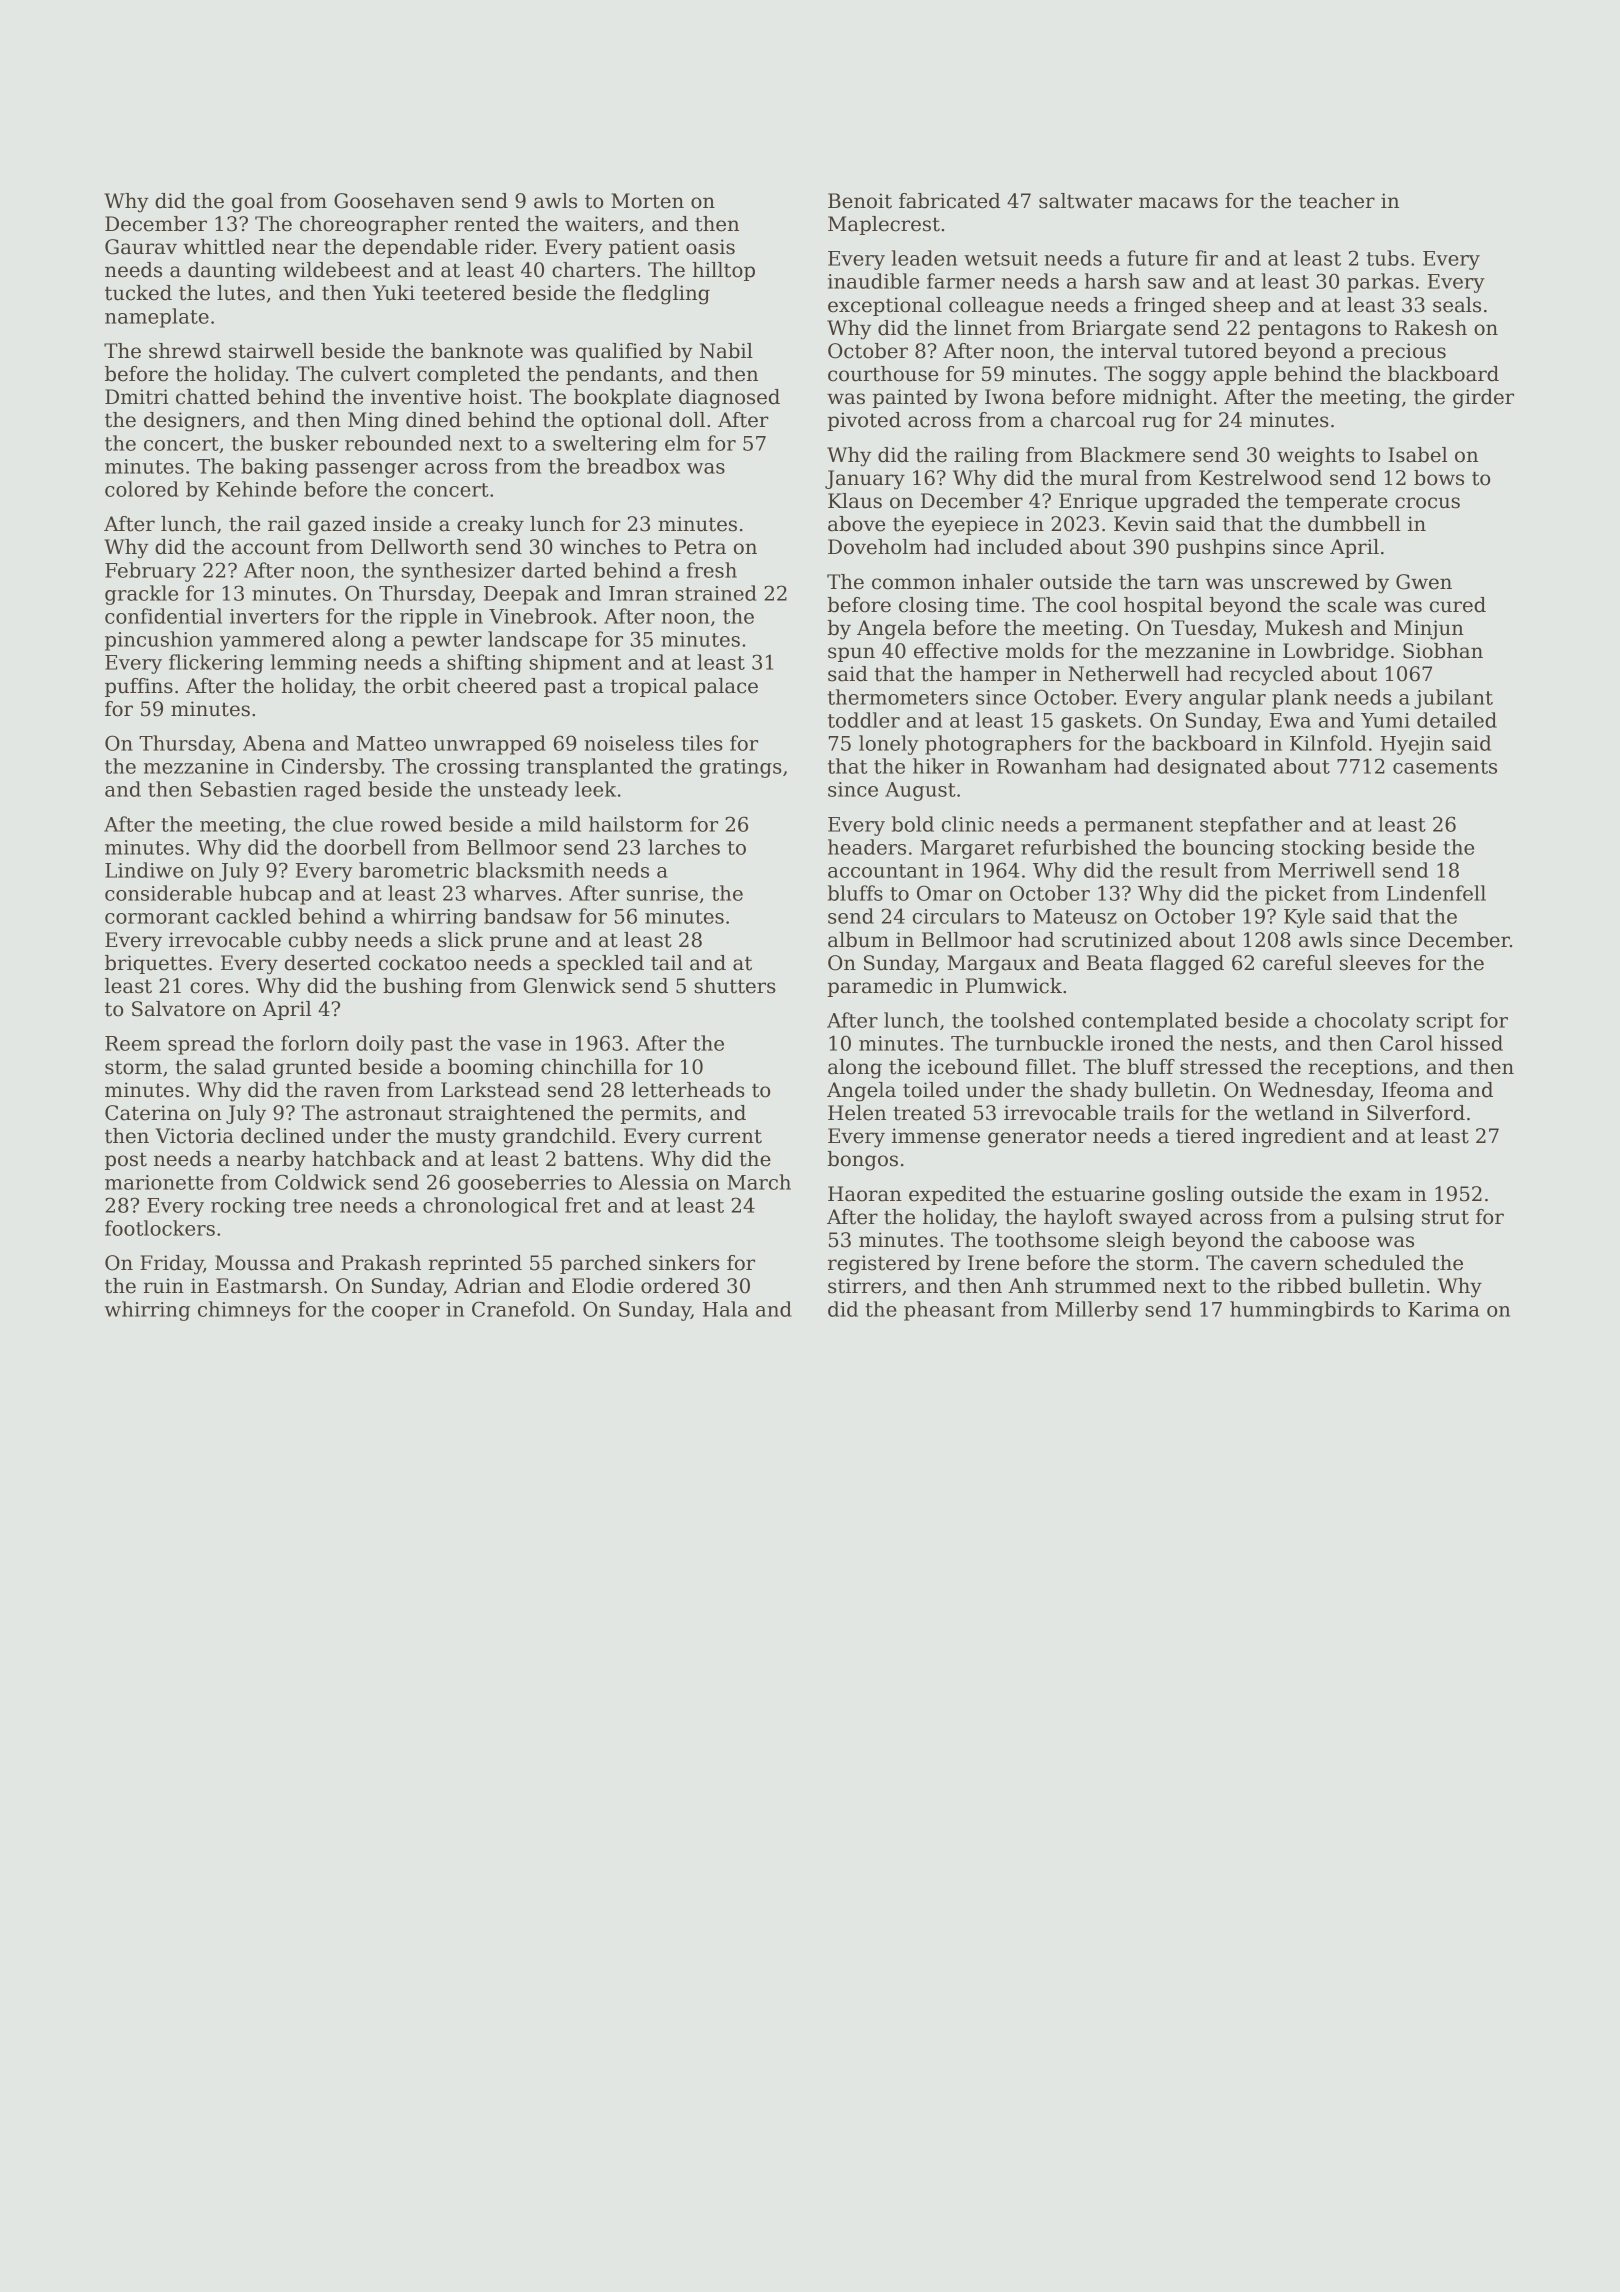  I want to click on goal, so click(252, 203).
